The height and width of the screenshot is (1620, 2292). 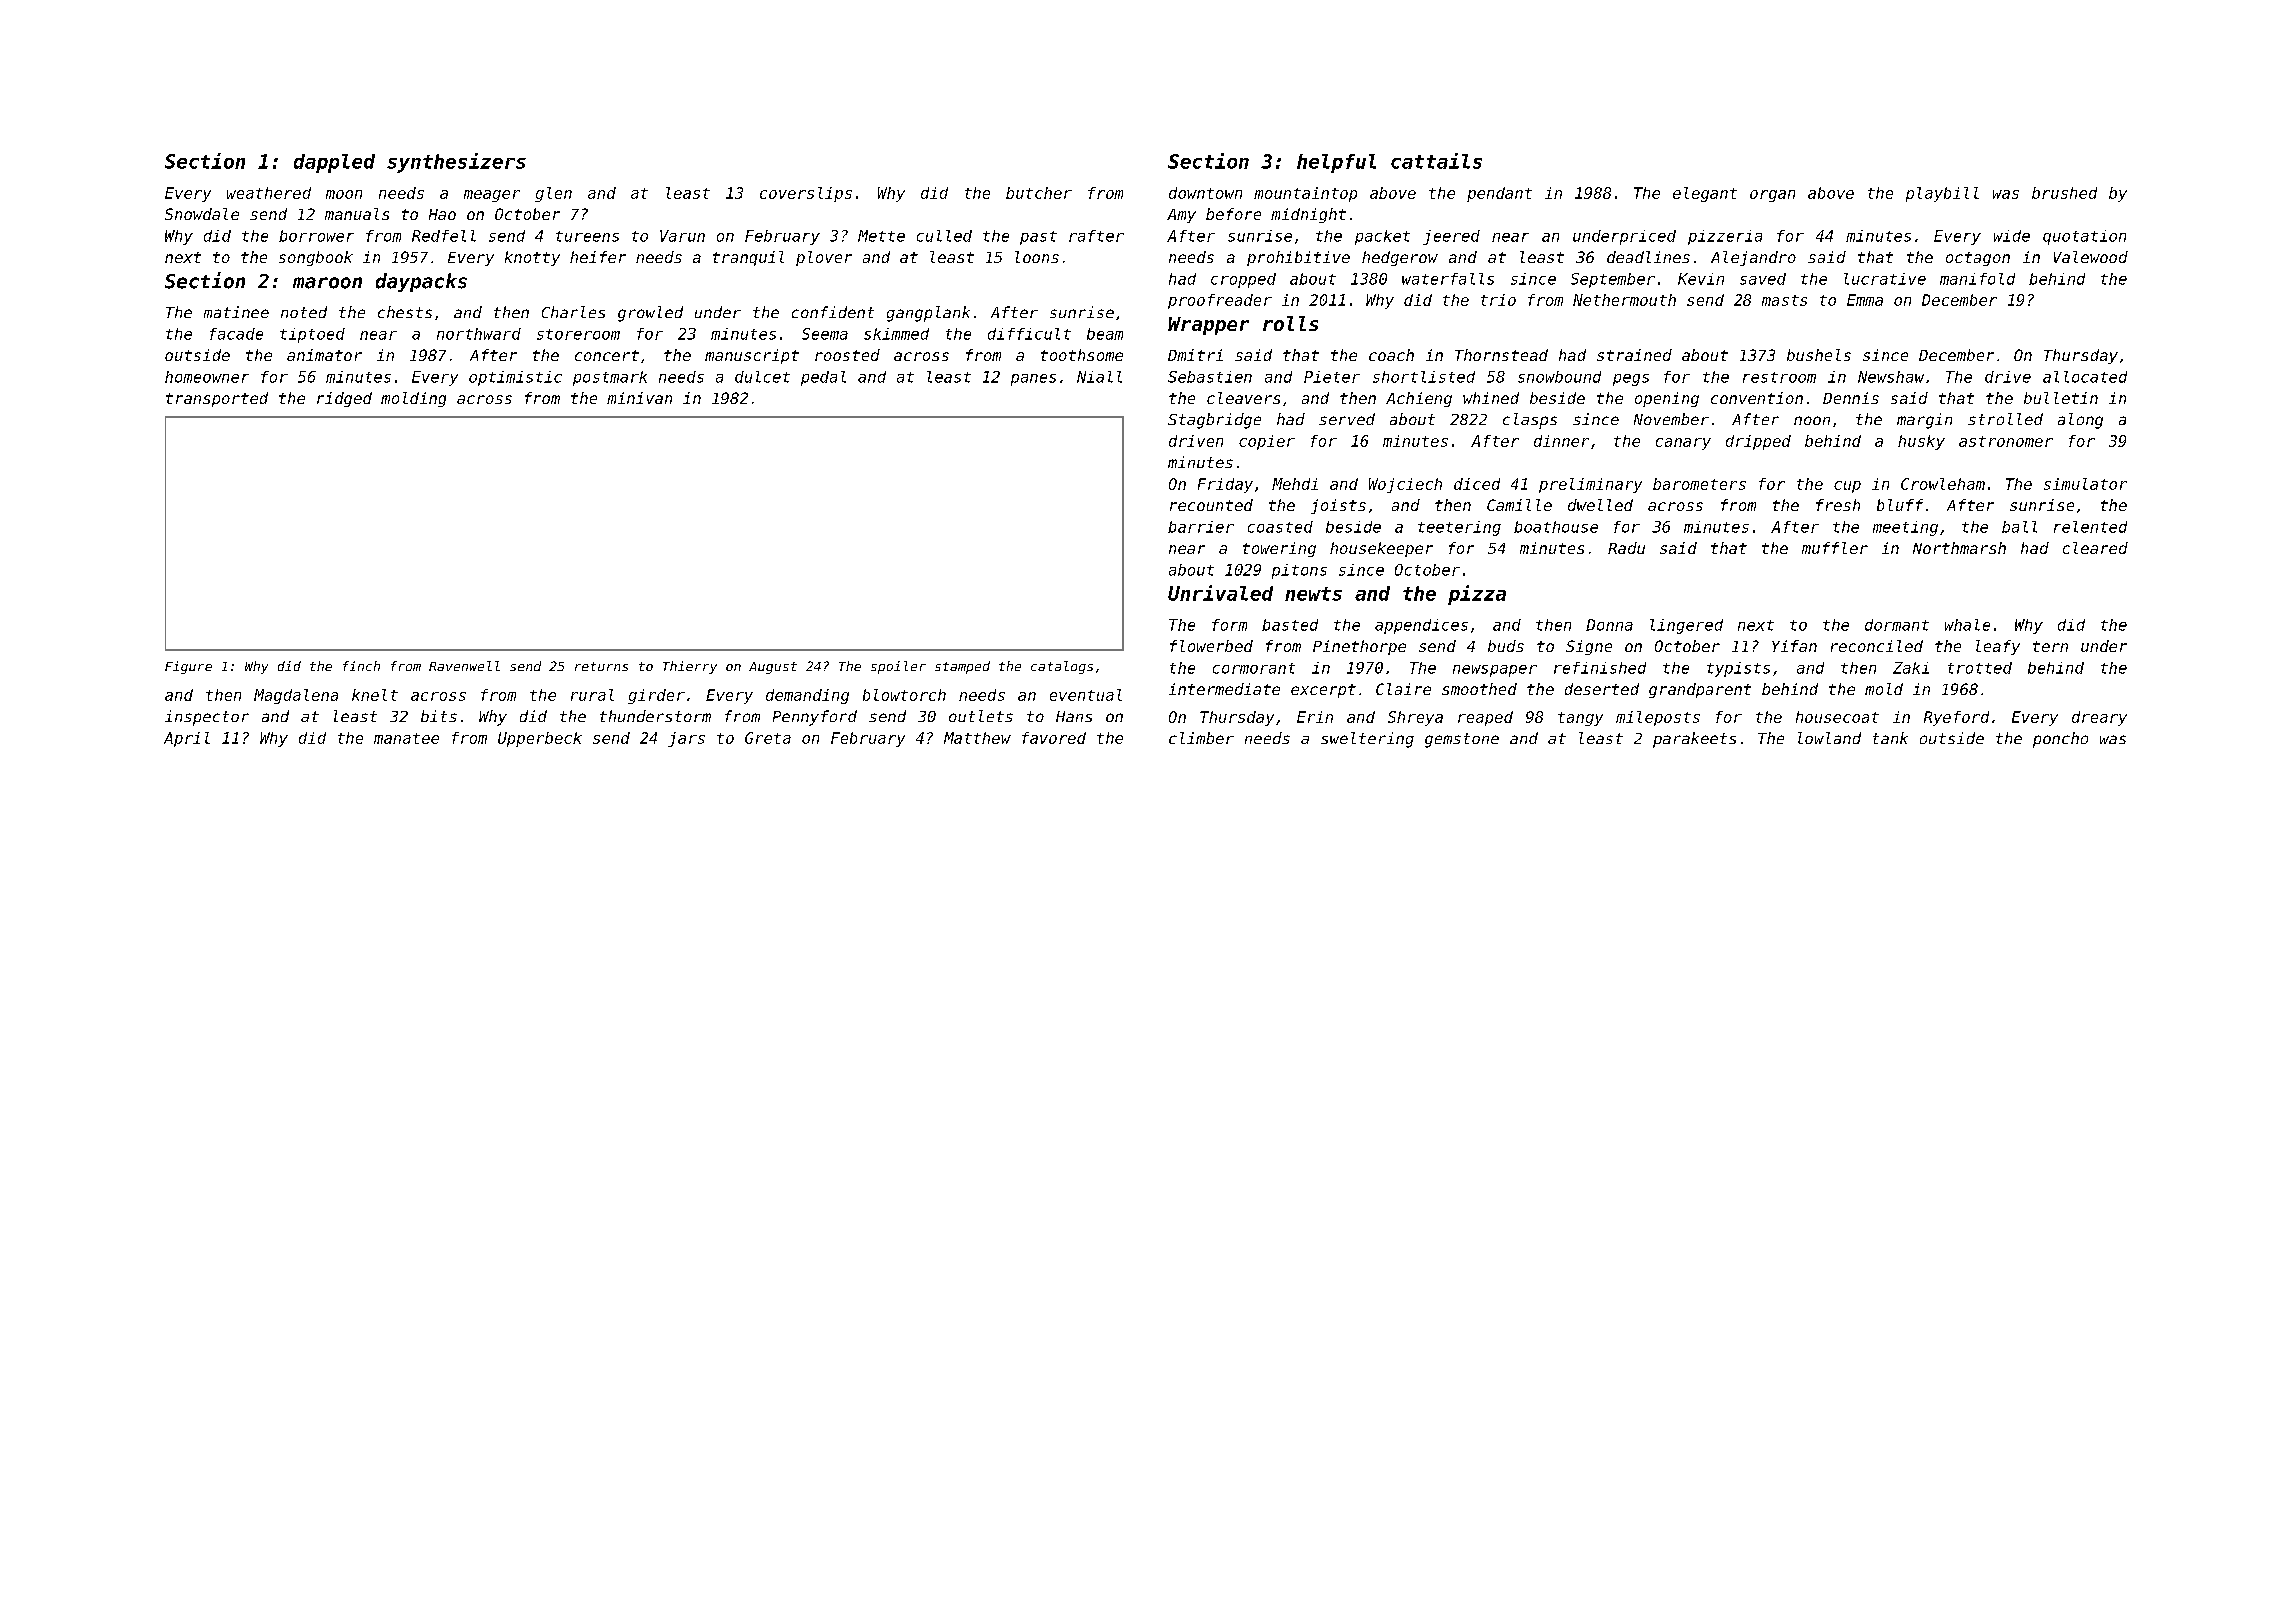 I want to click on masts, so click(x=1784, y=300).
